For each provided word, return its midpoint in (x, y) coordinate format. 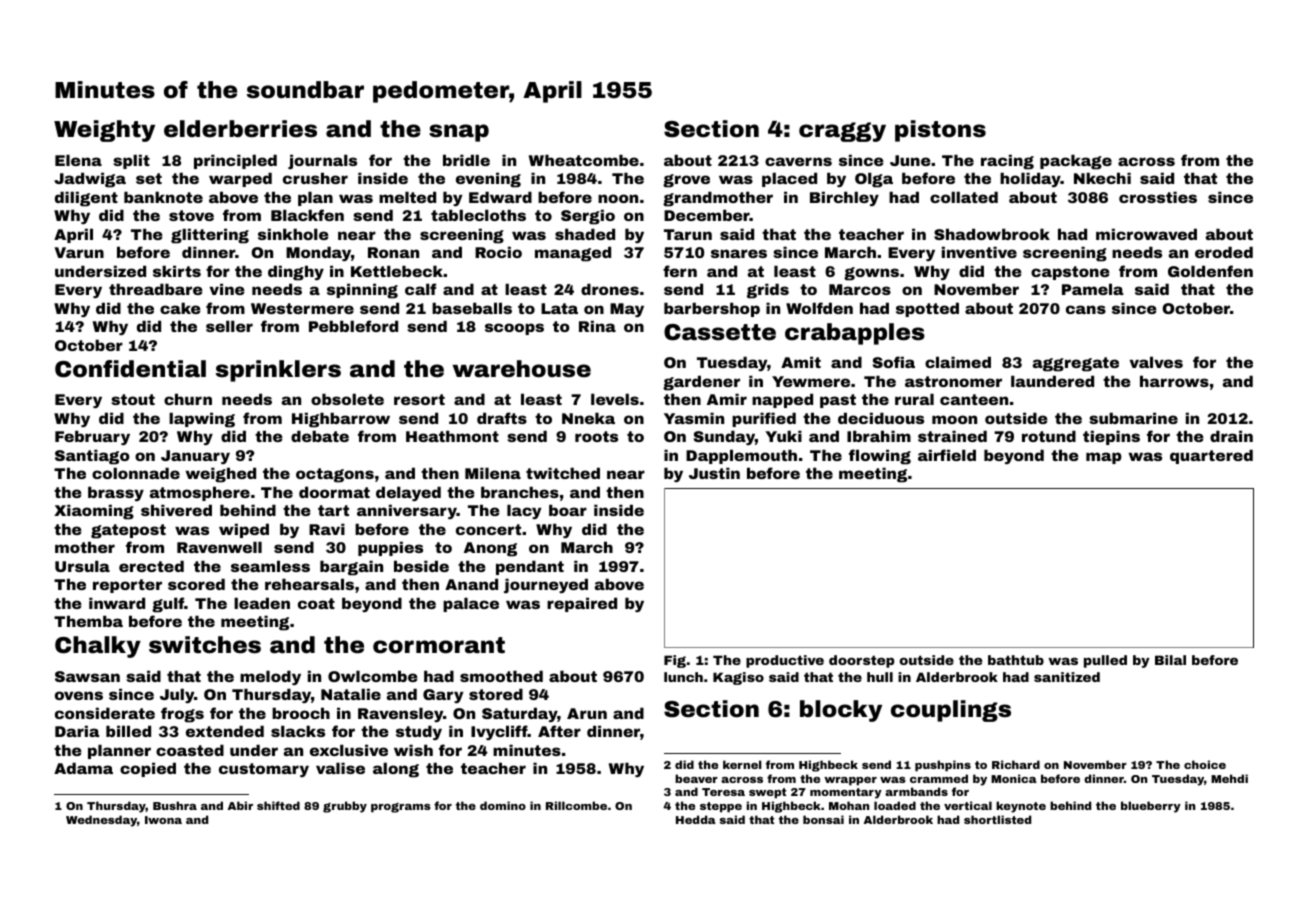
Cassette (720, 332)
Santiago (92, 457)
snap (459, 133)
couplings (951, 711)
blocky (841, 711)
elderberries (240, 129)
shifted (278, 805)
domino (503, 805)
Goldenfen (1210, 271)
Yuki (783, 436)
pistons (940, 131)
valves (1156, 362)
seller (229, 326)
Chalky (98, 647)
